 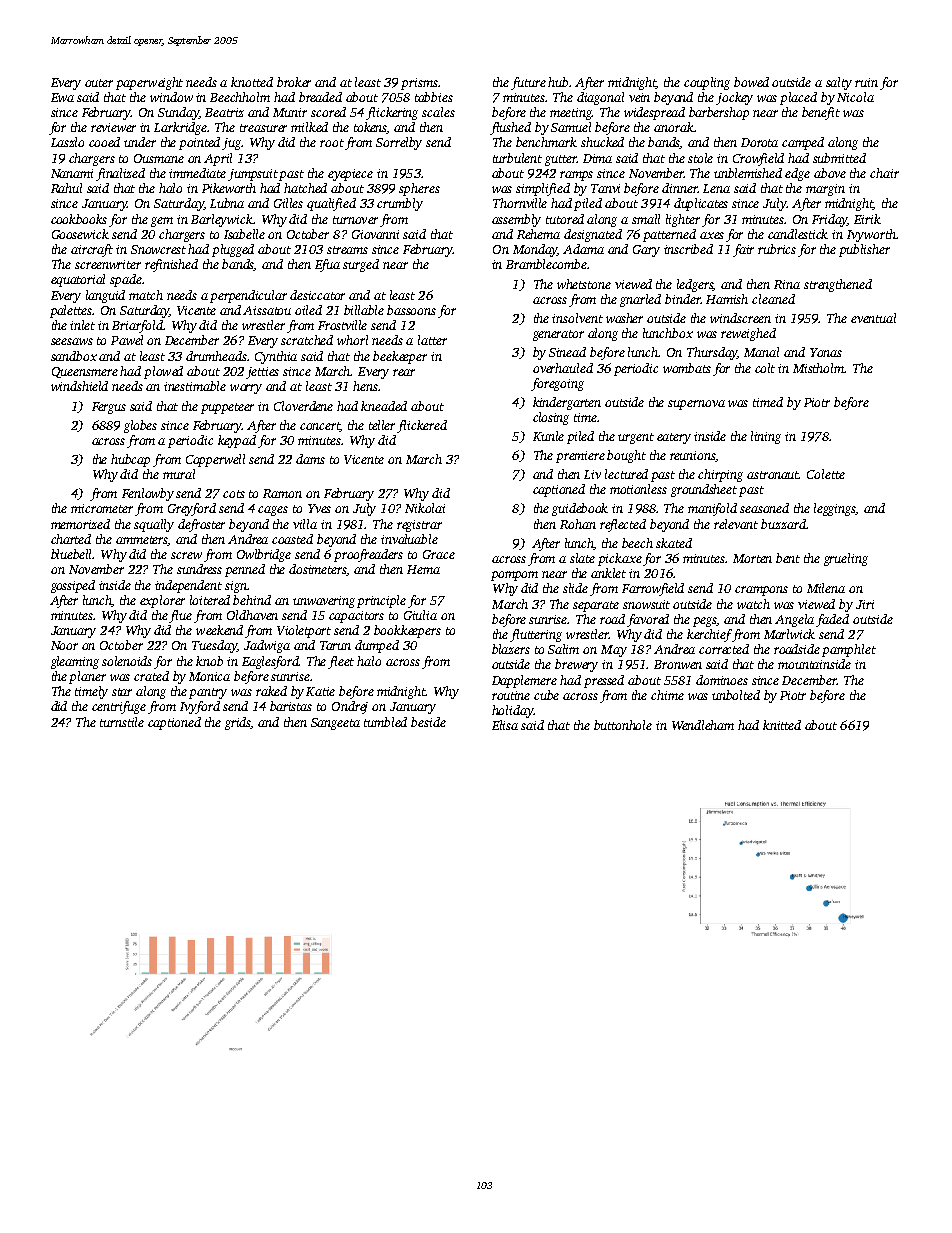 What do you see at coordinates (411, 310) in the screenshot?
I see `bassoons` at bounding box center [411, 310].
